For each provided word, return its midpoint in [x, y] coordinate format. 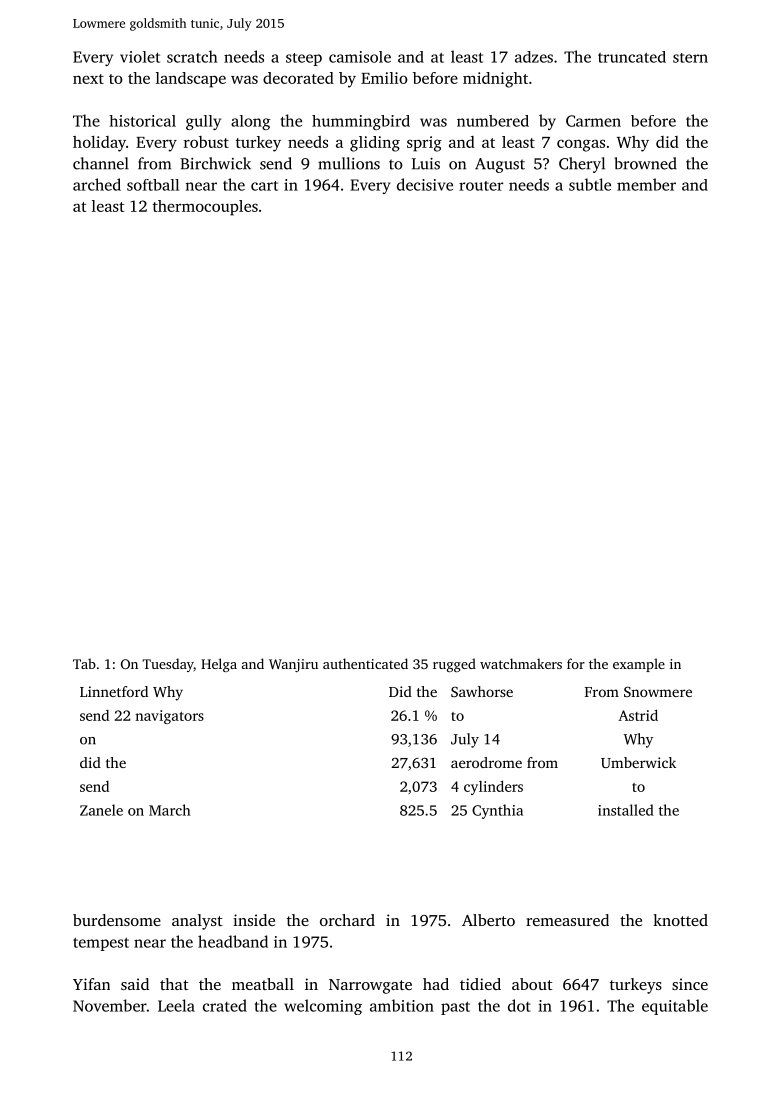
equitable [675, 1007]
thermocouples [205, 208]
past [455, 1008]
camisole [360, 57]
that [174, 984]
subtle [590, 184]
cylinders [493, 787]
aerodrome [486, 762]
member [646, 184]
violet [140, 57]
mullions [349, 163]
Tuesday [168, 665]
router [481, 186]
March [170, 810]
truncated [632, 57]
